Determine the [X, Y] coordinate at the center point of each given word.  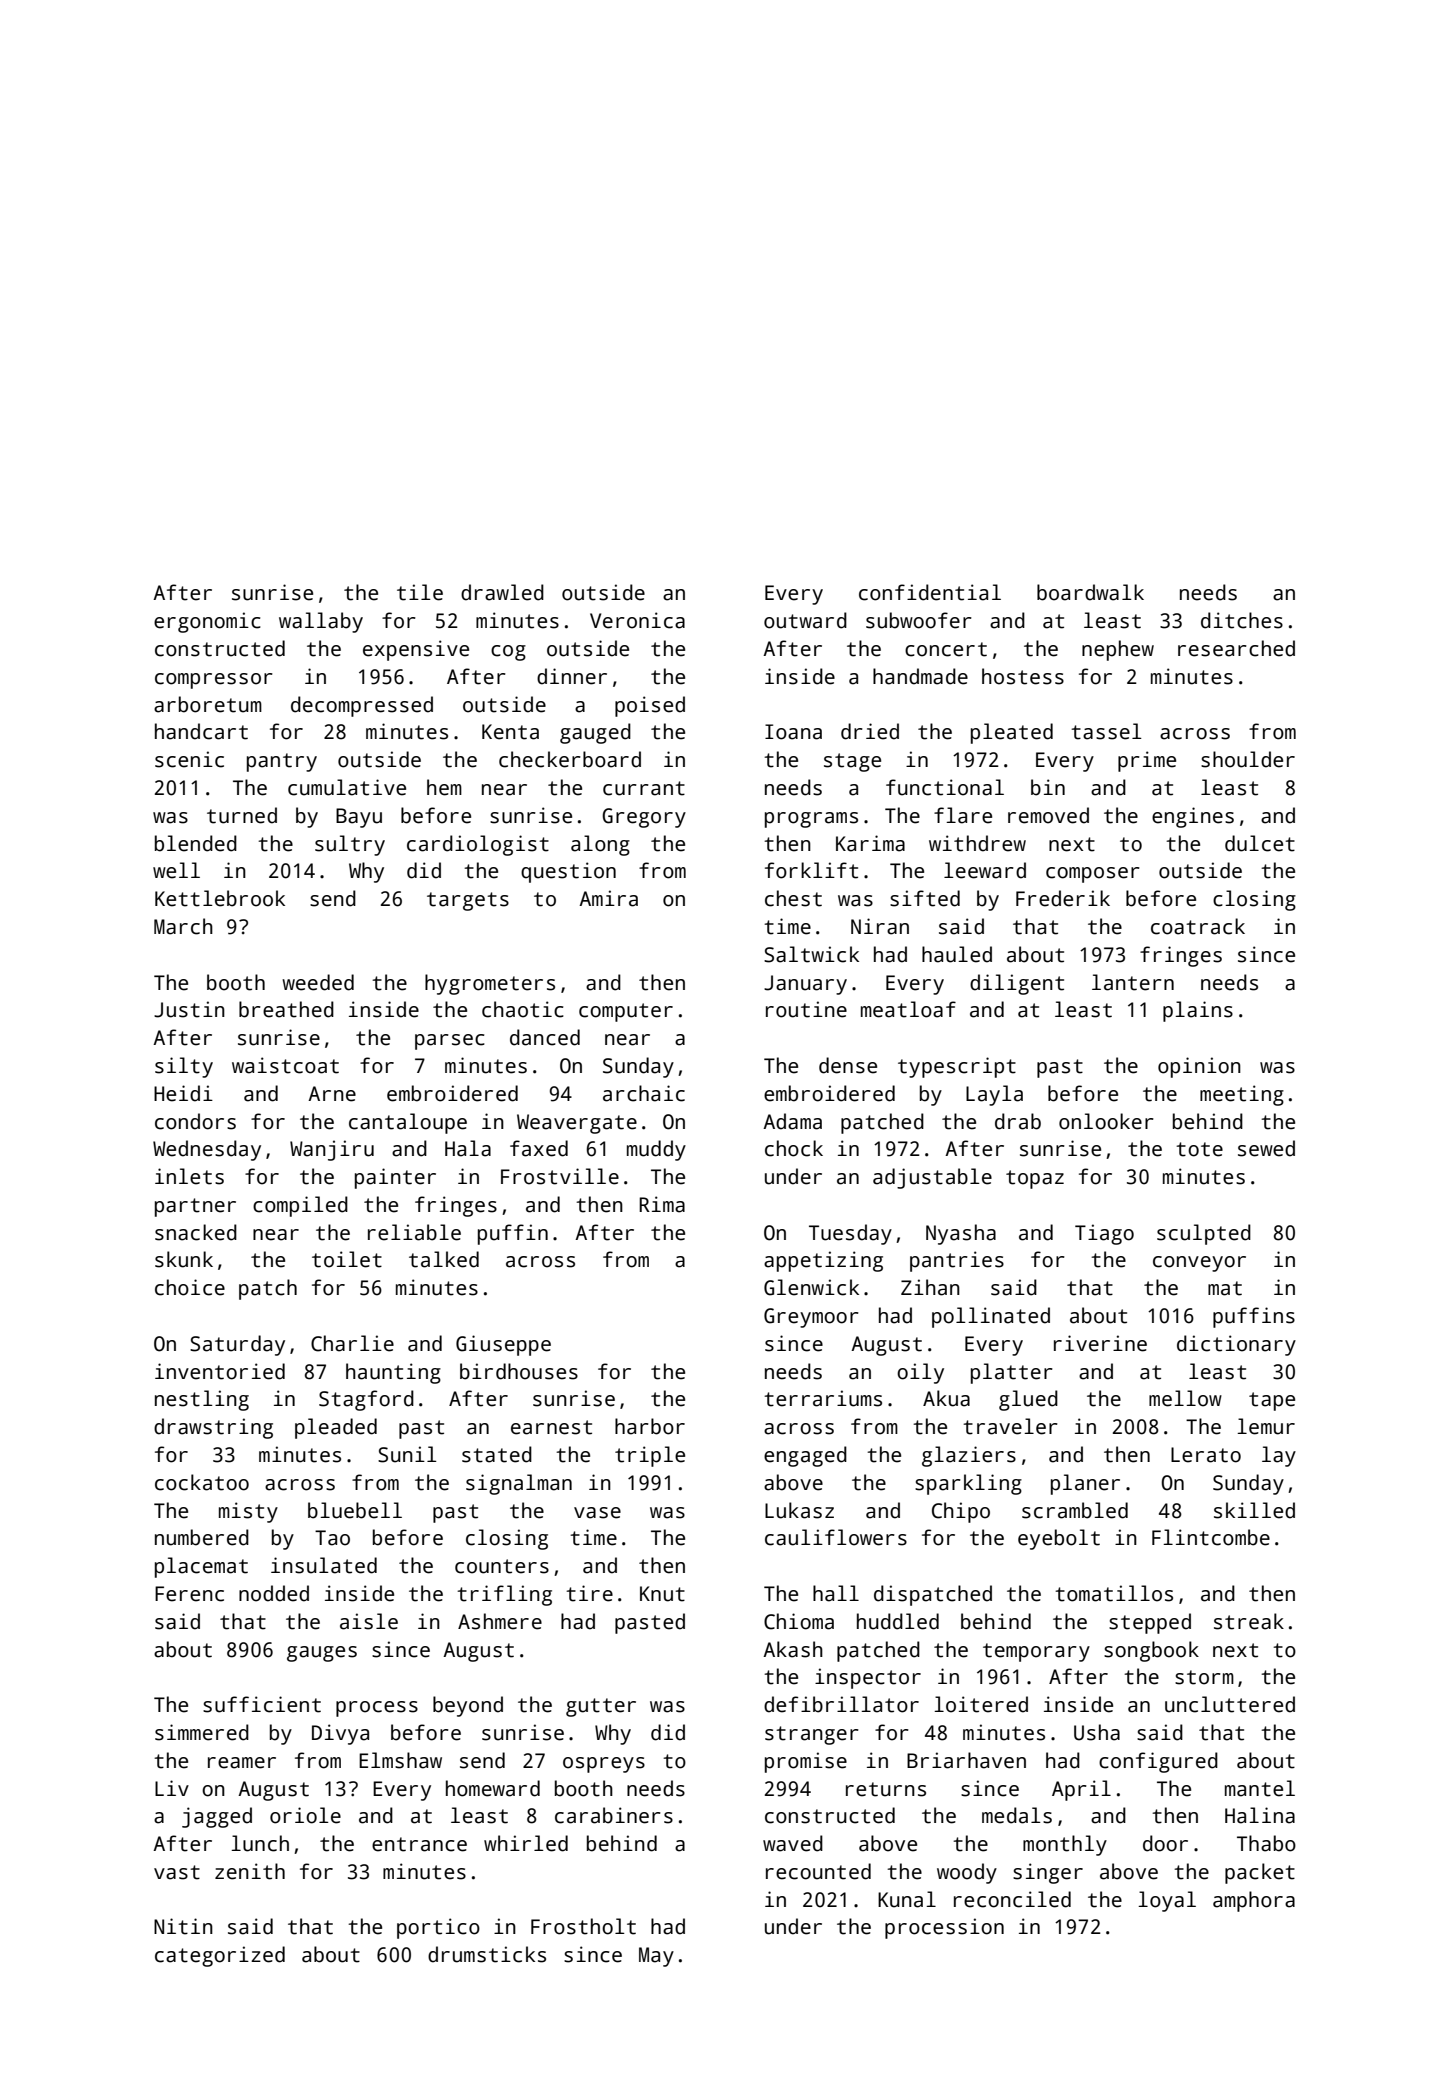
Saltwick [811, 954]
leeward [985, 870]
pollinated [991, 1317]
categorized [220, 1956]
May [656, 1957]
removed [1048, 815]
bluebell [355, 1510]
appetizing [823, 1261]
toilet [347, 1259]
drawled [502, 592]
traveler [1010, 1426]
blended [196, 843]
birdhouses [519, 1371]
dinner [572, 676]
